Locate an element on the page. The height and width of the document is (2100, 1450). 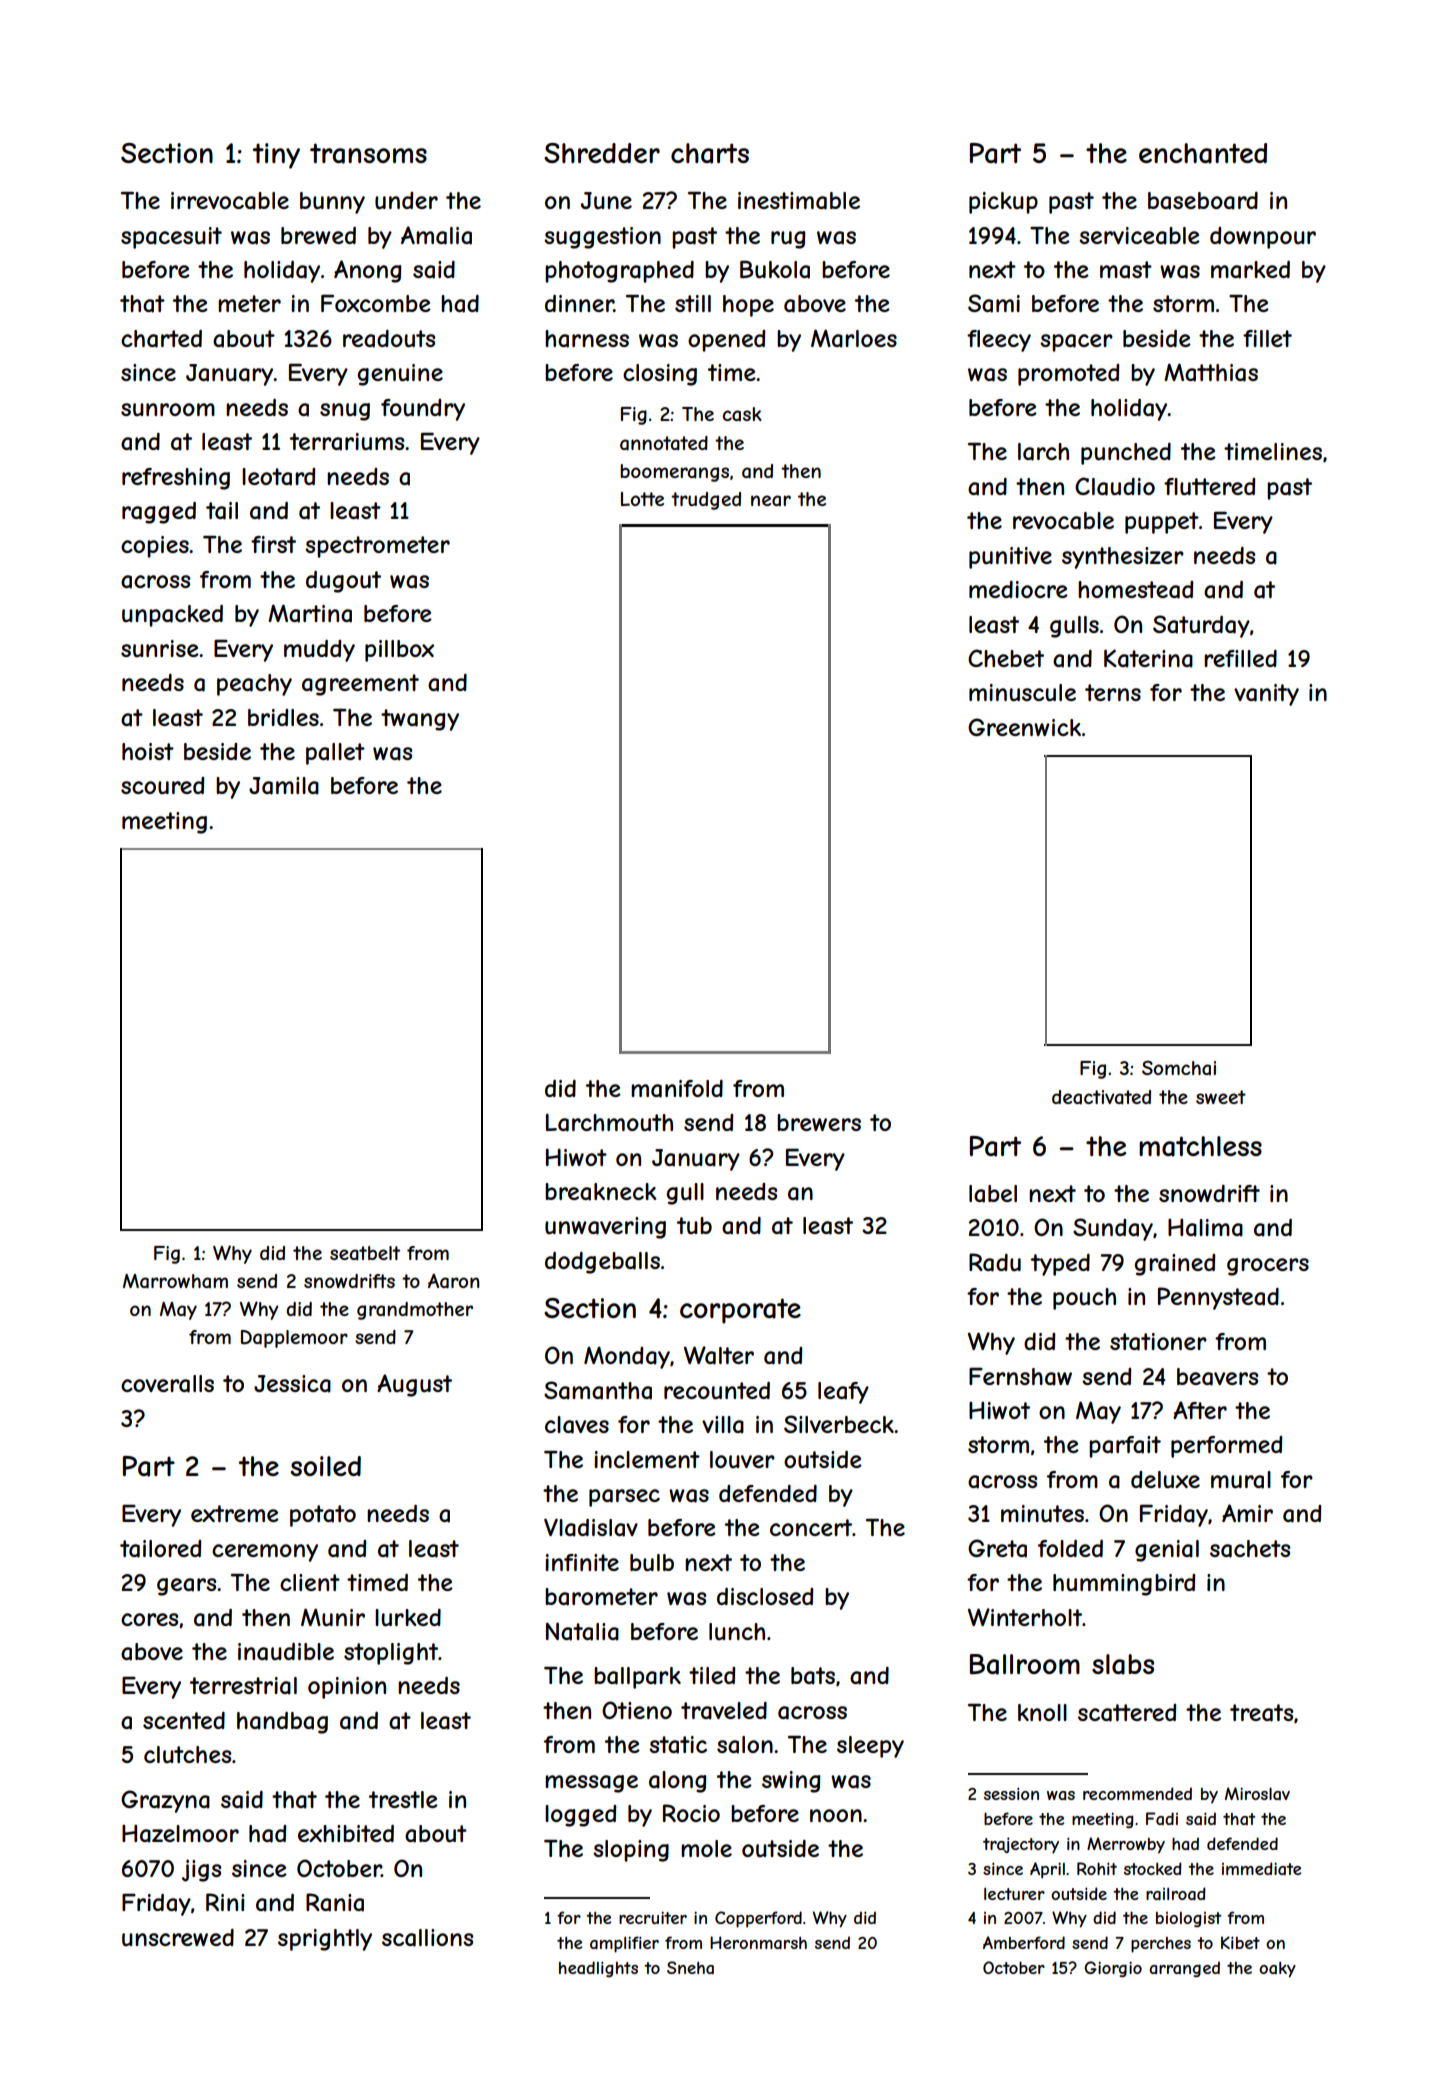
dinner is located at coordinates (579, 303).
